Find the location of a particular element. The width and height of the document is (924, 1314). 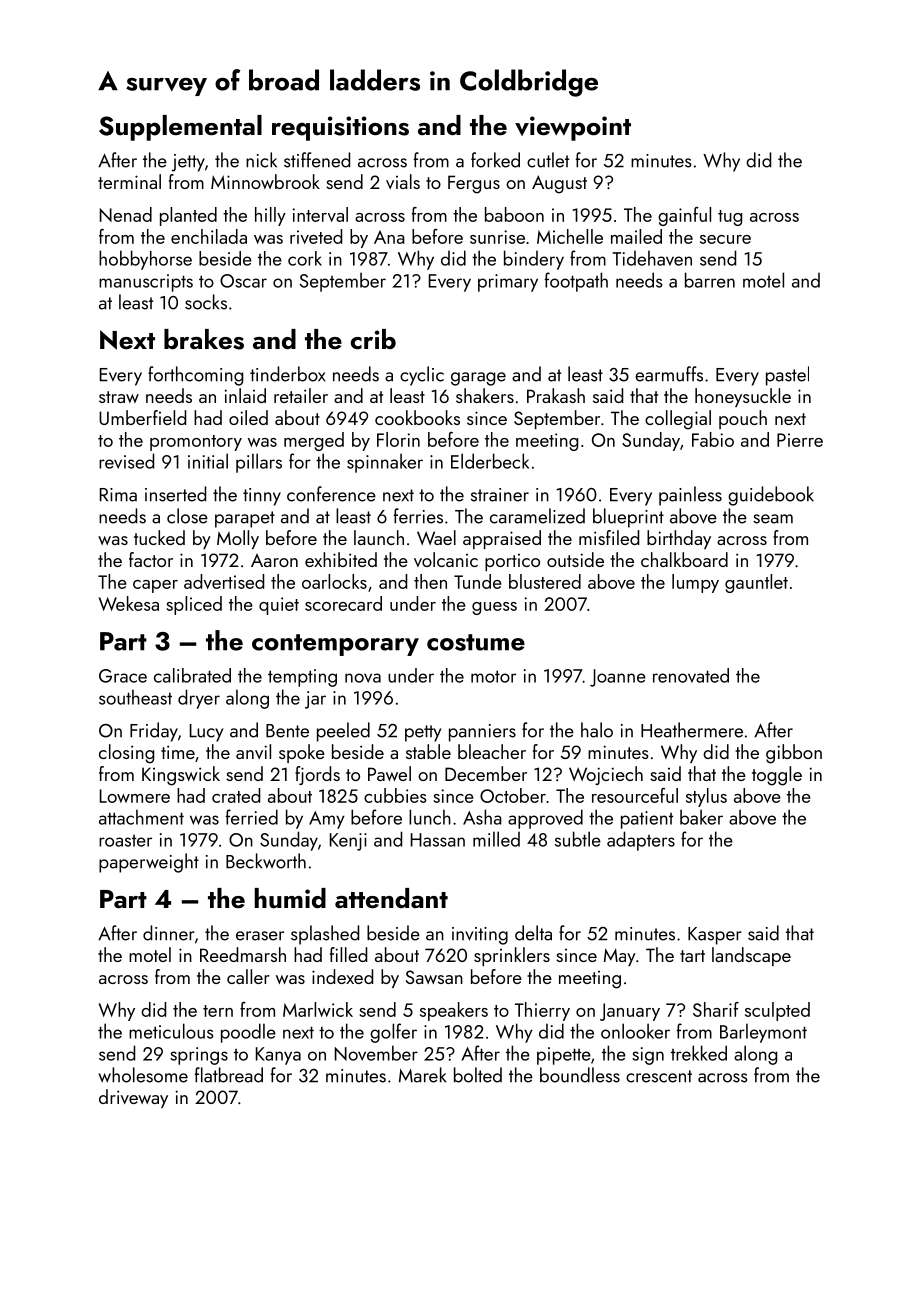

lunch is located at coordinates (430, 817).
